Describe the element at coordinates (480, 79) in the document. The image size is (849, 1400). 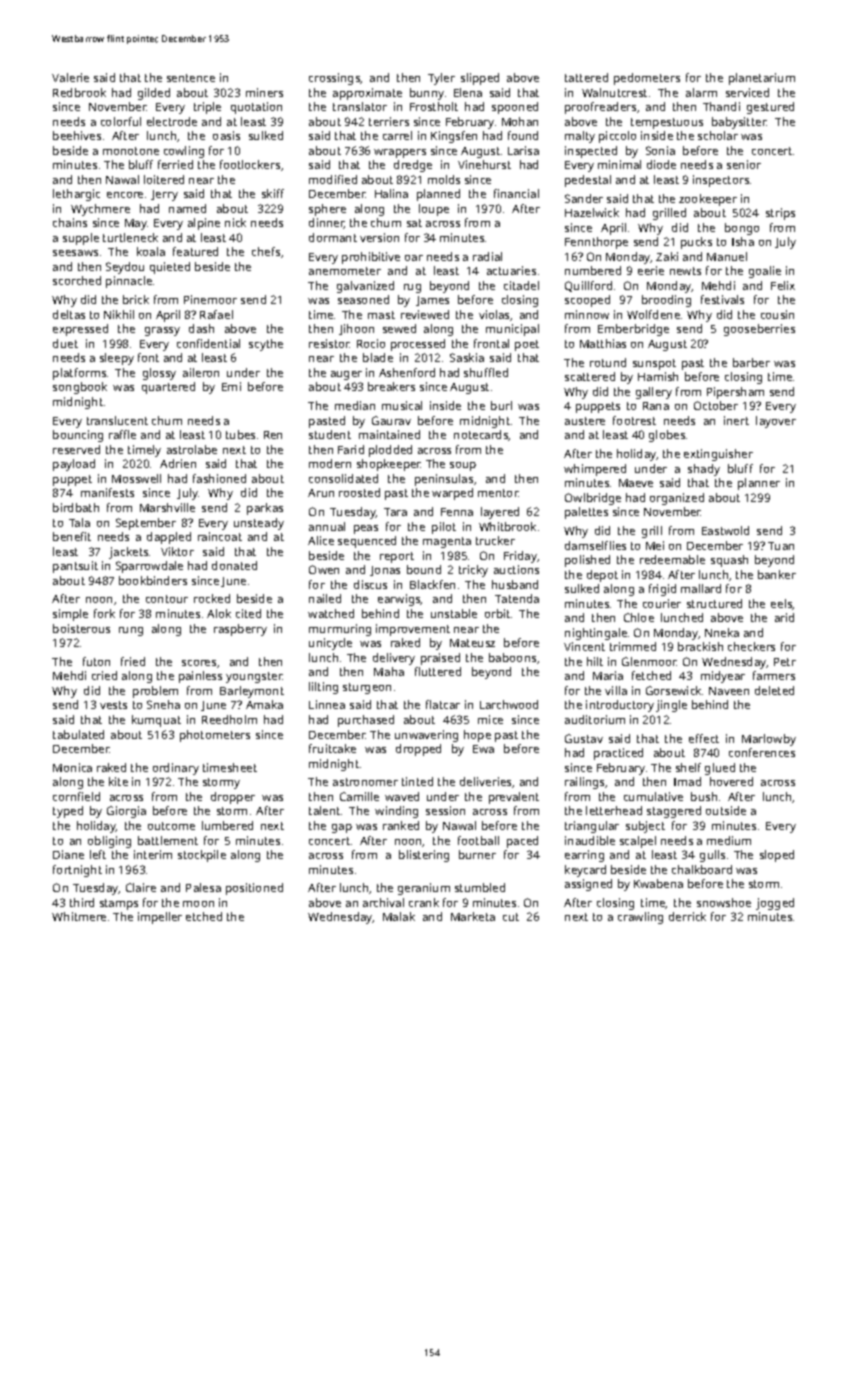
I see `slipped` at that location.
